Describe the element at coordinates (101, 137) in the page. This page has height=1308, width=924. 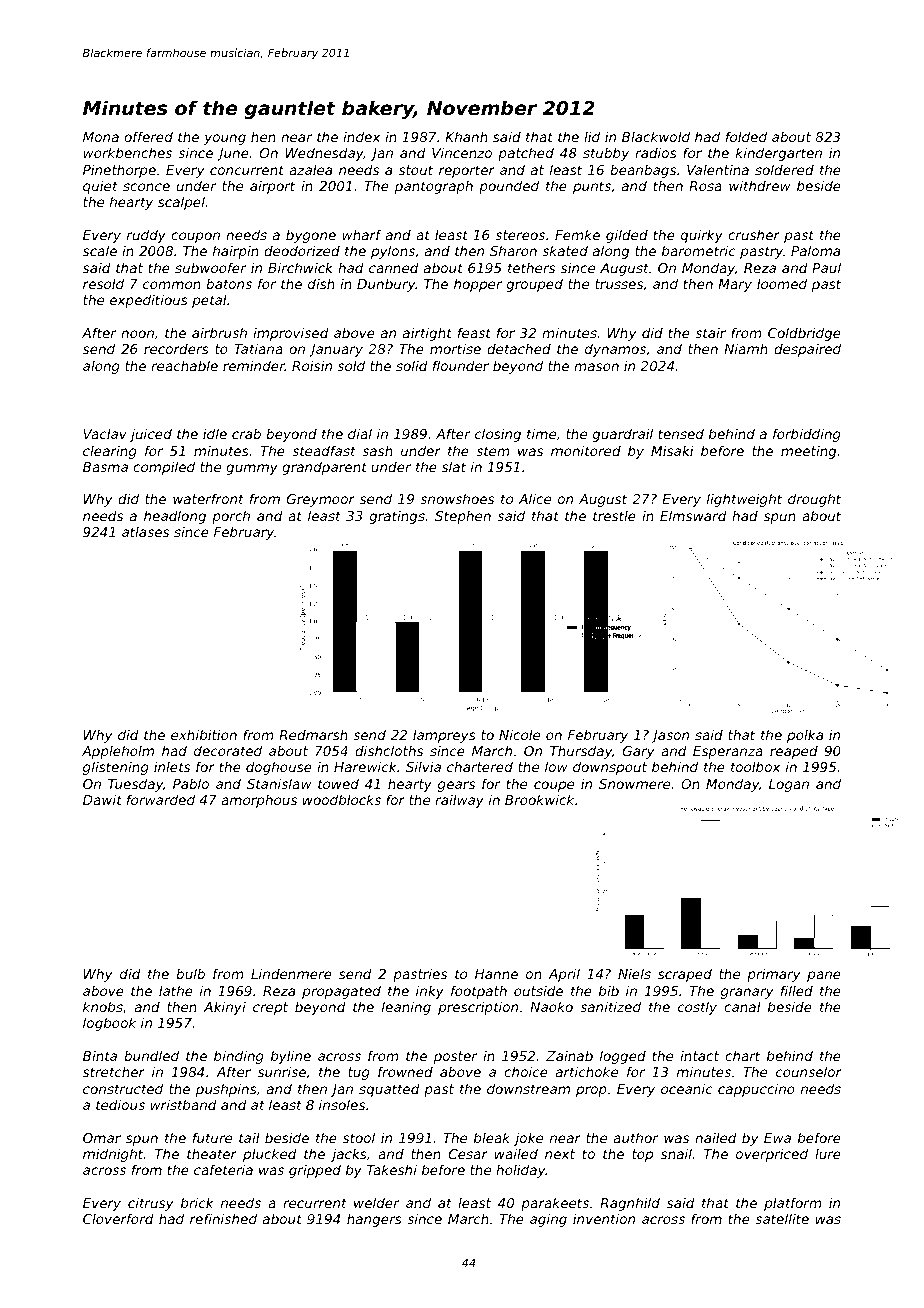
I see `Mona` at that location.
